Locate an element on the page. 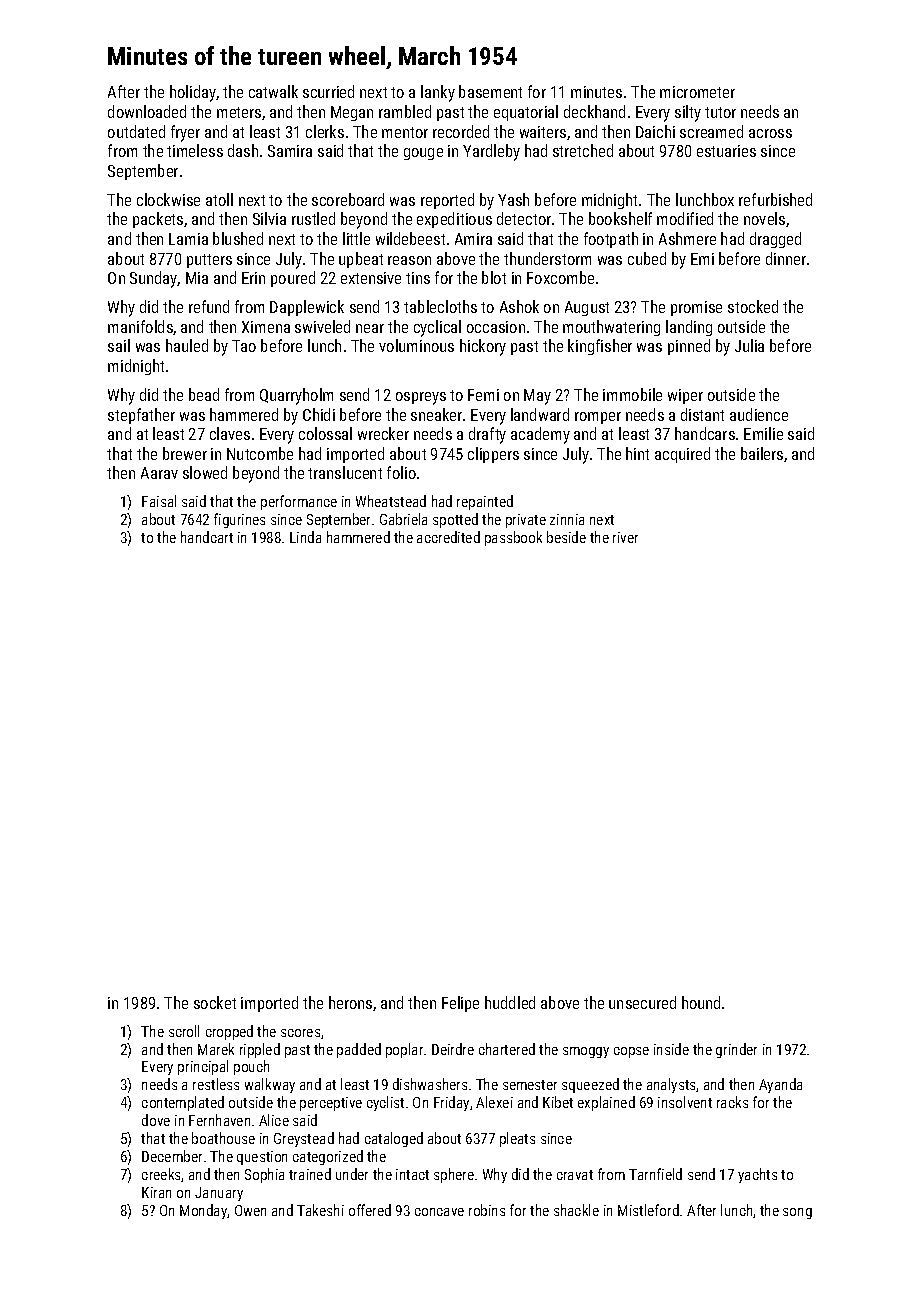 This page has width=924, height=1308. song is located at coordinates (797, 1213).
